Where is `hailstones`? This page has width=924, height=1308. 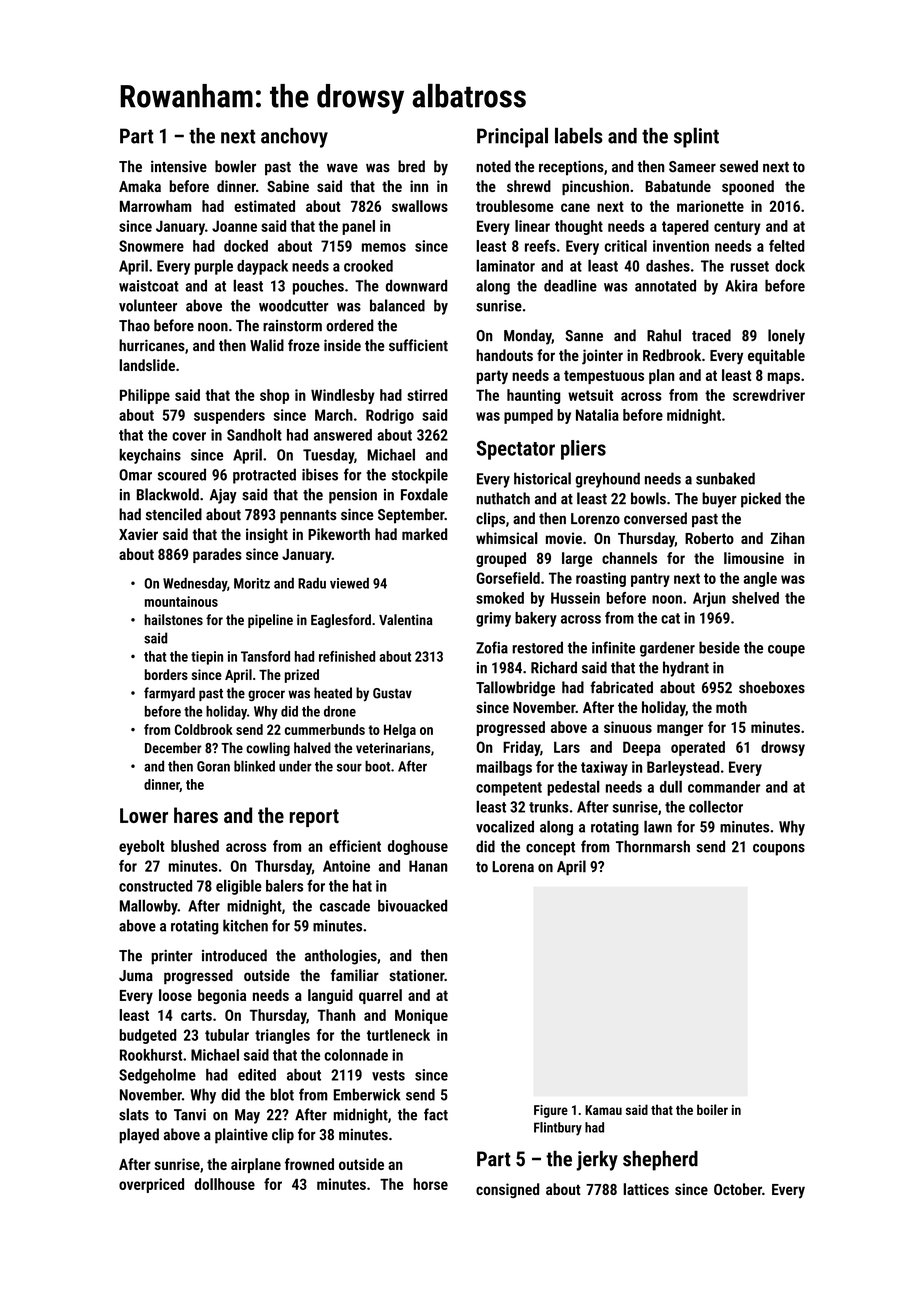
hailstones is located at coordinates (173, 619).
